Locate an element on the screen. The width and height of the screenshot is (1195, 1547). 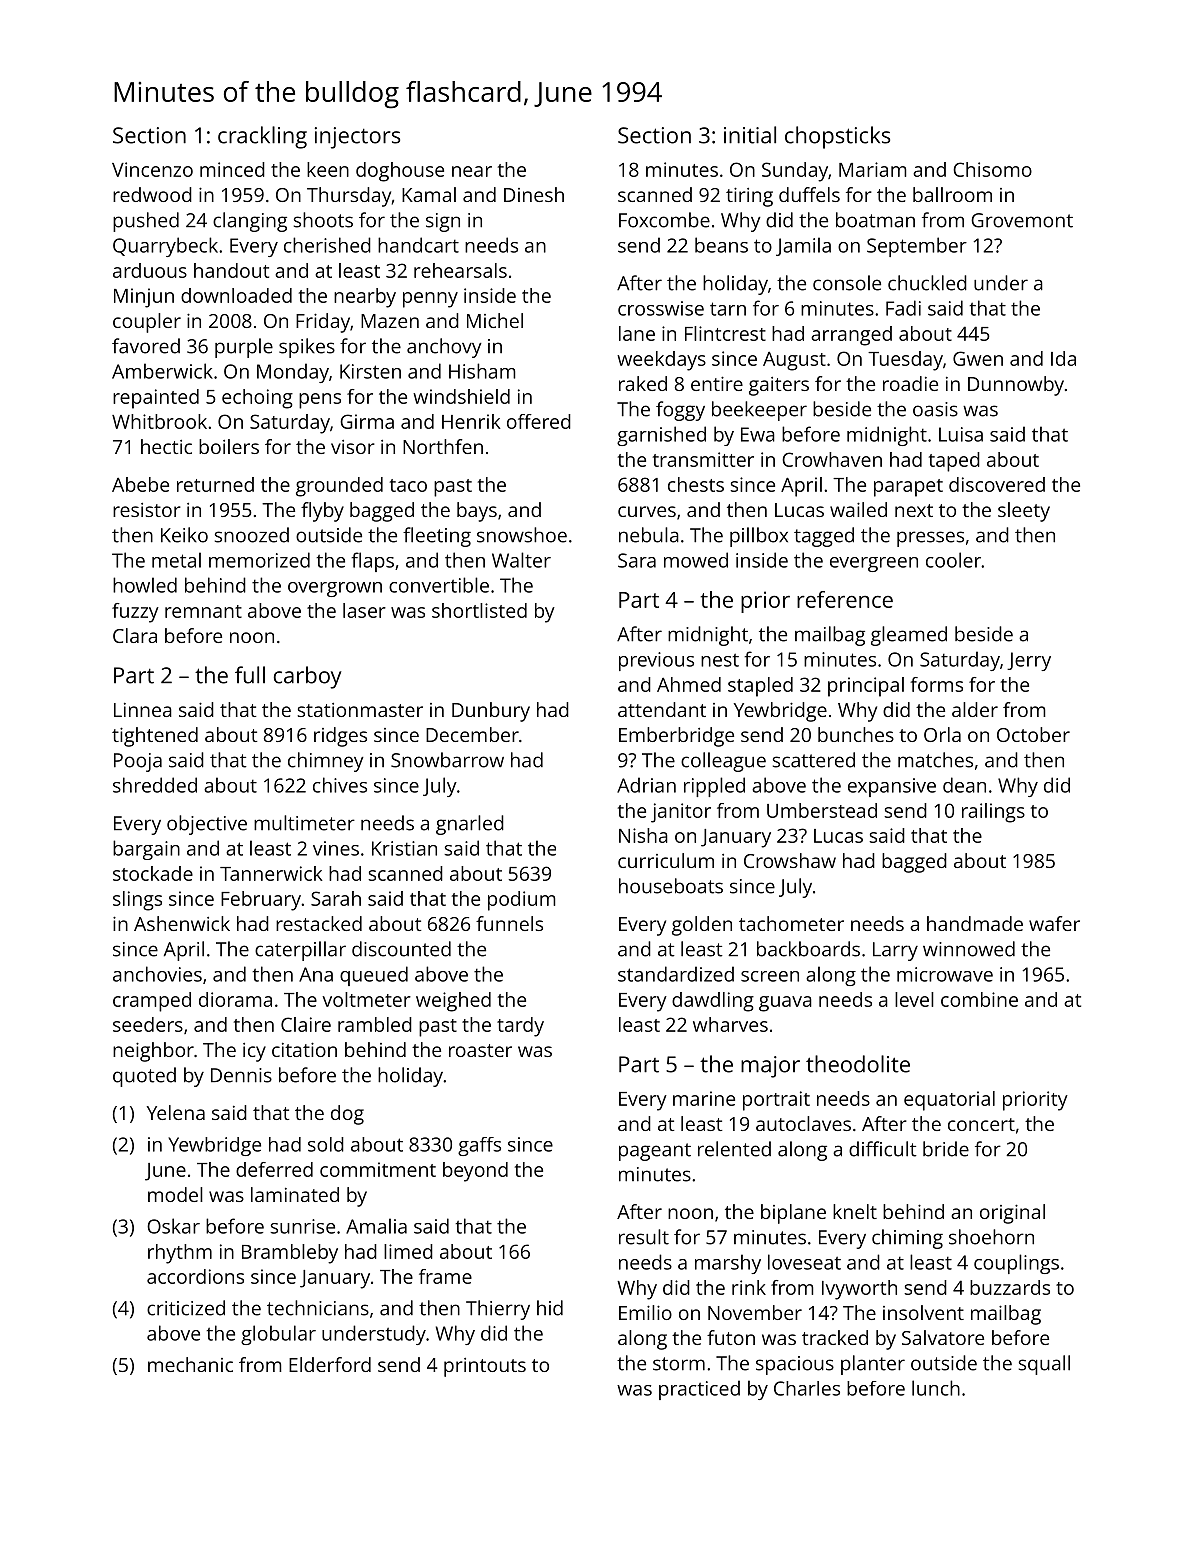
rhythm is located at coordinates (180, 1254).
